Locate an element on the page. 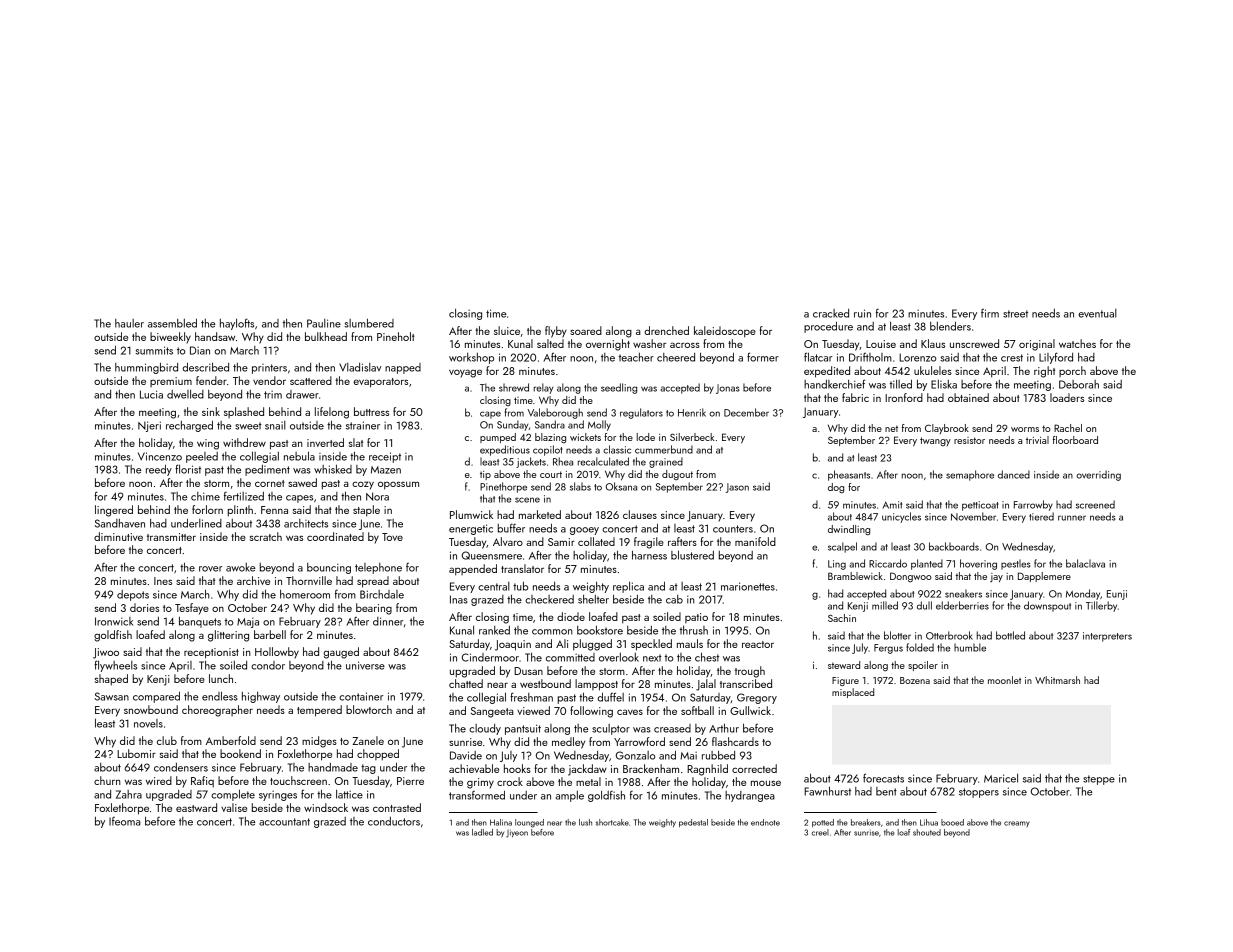 The width and height of the image is (1233, 952). recalculated is located at coordinates (603, 461).
